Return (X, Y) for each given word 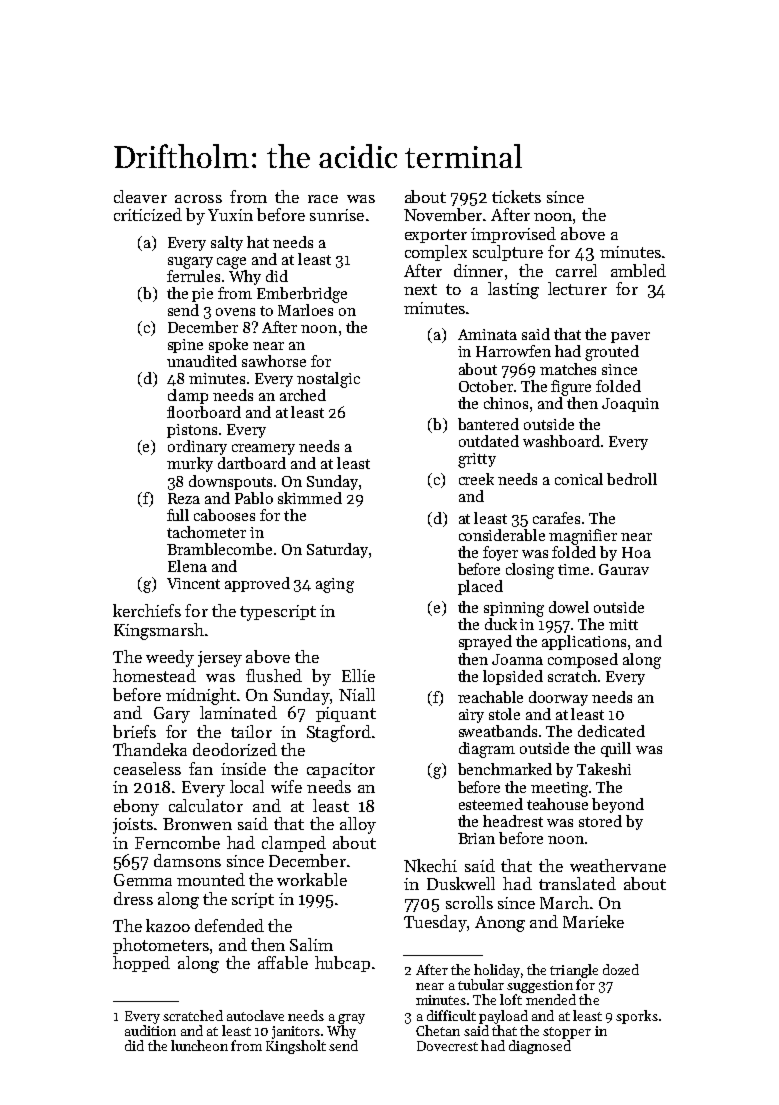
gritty (477, 460)
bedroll (632, 479)
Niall (357, 694)
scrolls (469, 902)
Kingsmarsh (159, 631)
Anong (500, 924)
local (247, 786)
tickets (516, 196)
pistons (192, 431)
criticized (148, 214)
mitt (623, 624)
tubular (481, 984)
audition (150, 1030)
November (443, 214)
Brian (476, 838)
